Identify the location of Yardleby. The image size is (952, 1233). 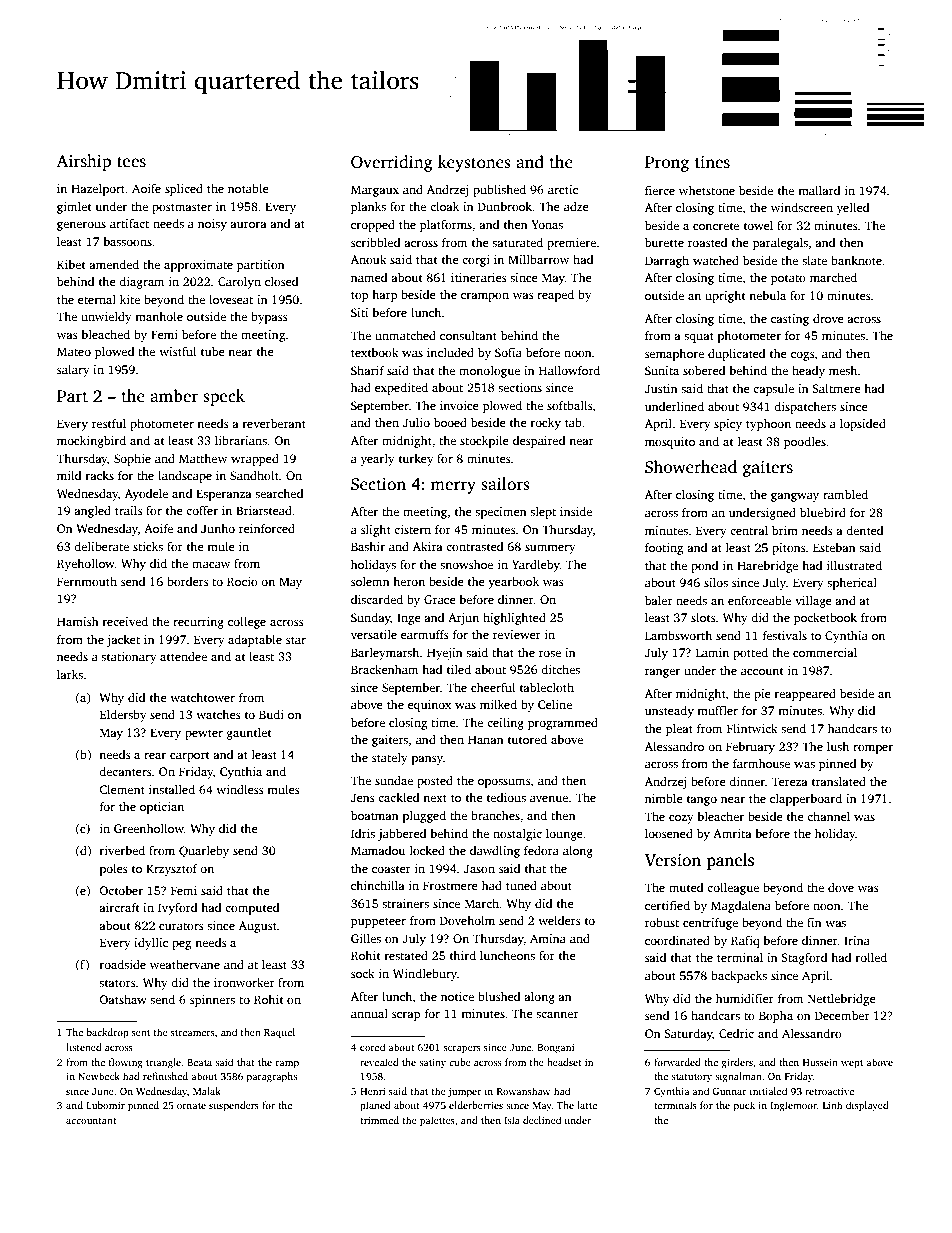
(536, 566).
